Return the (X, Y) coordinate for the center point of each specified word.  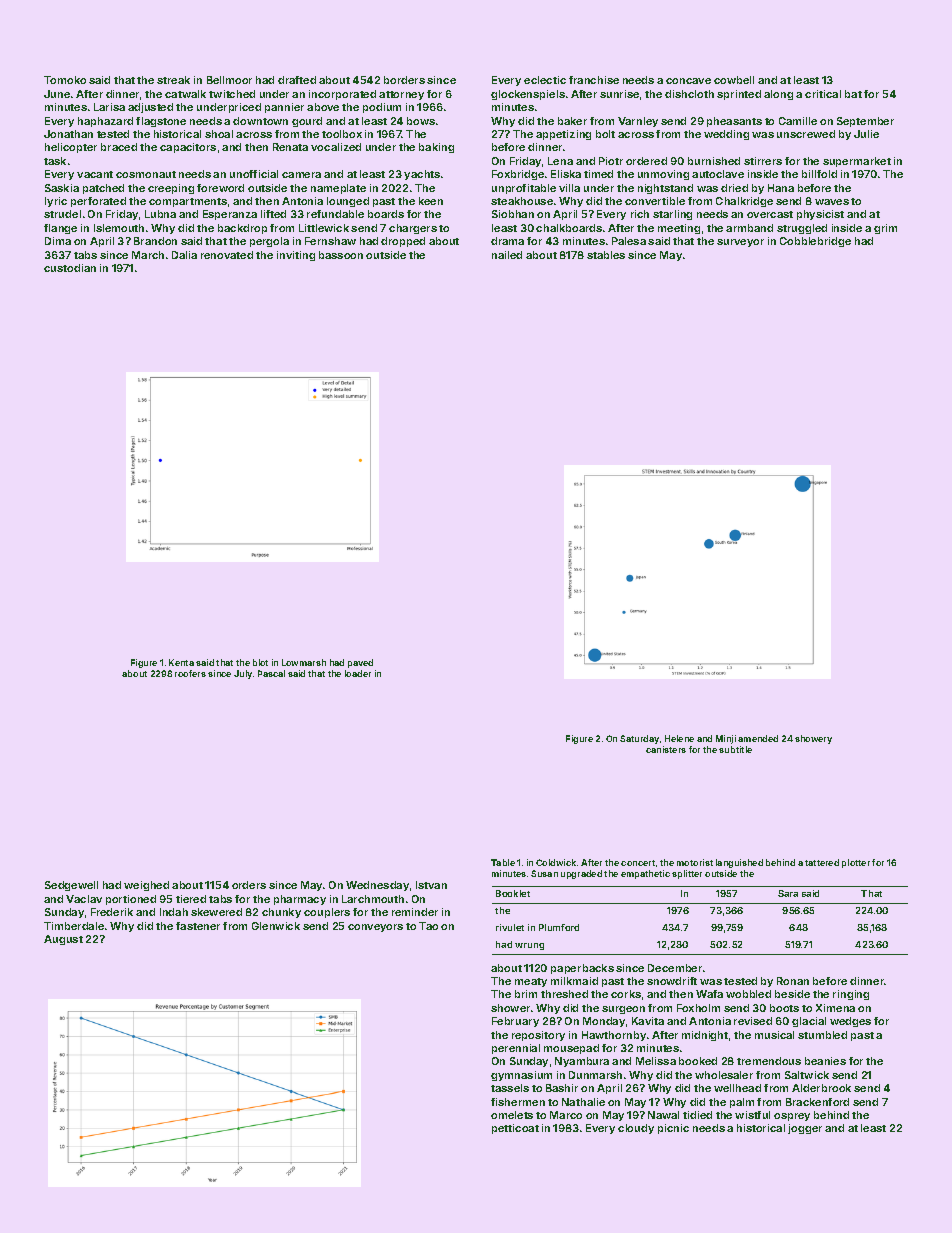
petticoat (515, 1129)
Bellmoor (229, 80)
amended (758, 738)
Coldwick (556, 862)
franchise (594, 80)
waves (832, 202)
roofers (190, 673)
